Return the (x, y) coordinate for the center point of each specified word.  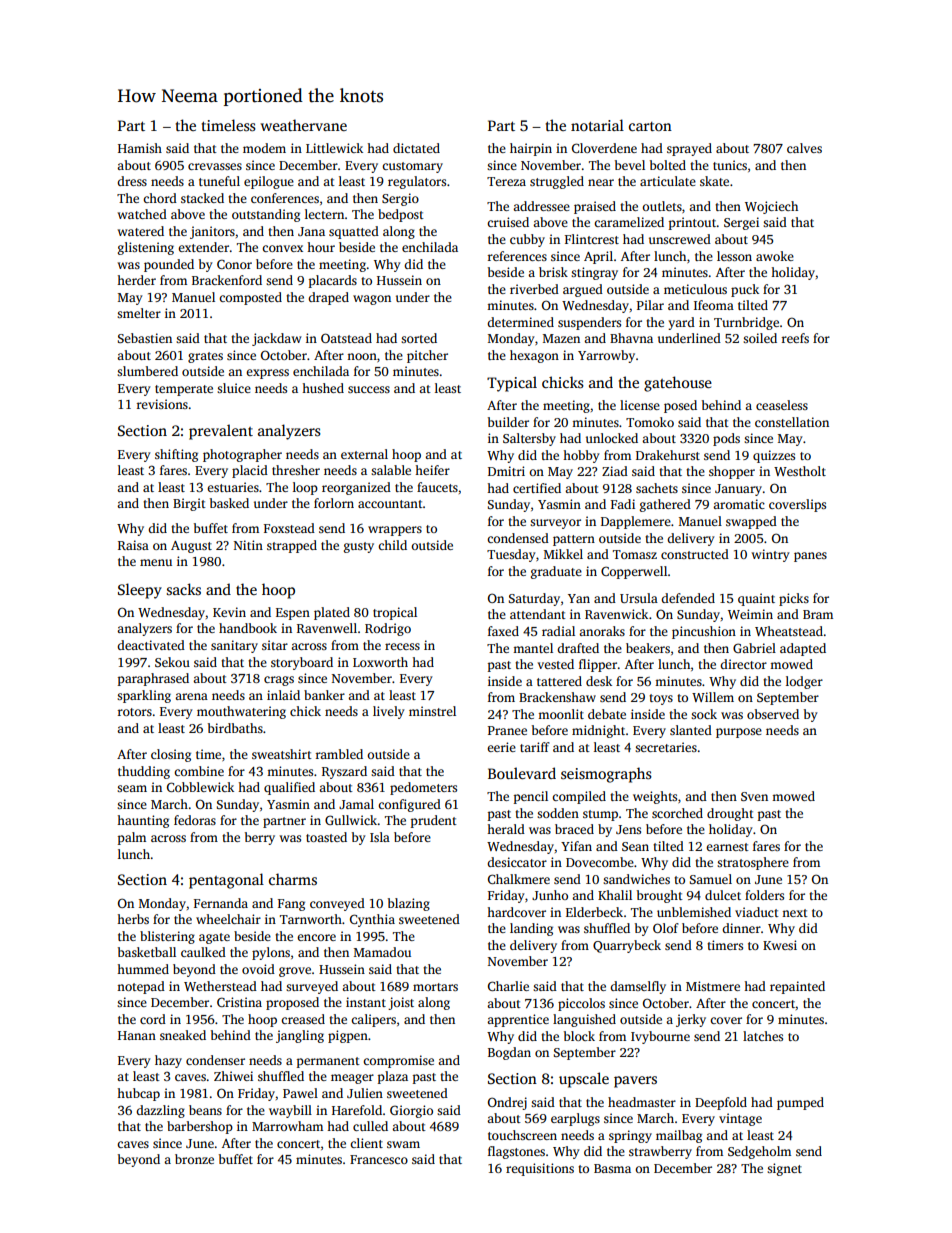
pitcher (427, 356)
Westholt (800, 471)
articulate (668, 181)
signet (784, 1169)
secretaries (666, 747)
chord (160, 198)
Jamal (356, 804)
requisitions (540, 1169)
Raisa (133, 545)
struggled (557, 182)
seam (132, 788)
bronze (194, 1159)
